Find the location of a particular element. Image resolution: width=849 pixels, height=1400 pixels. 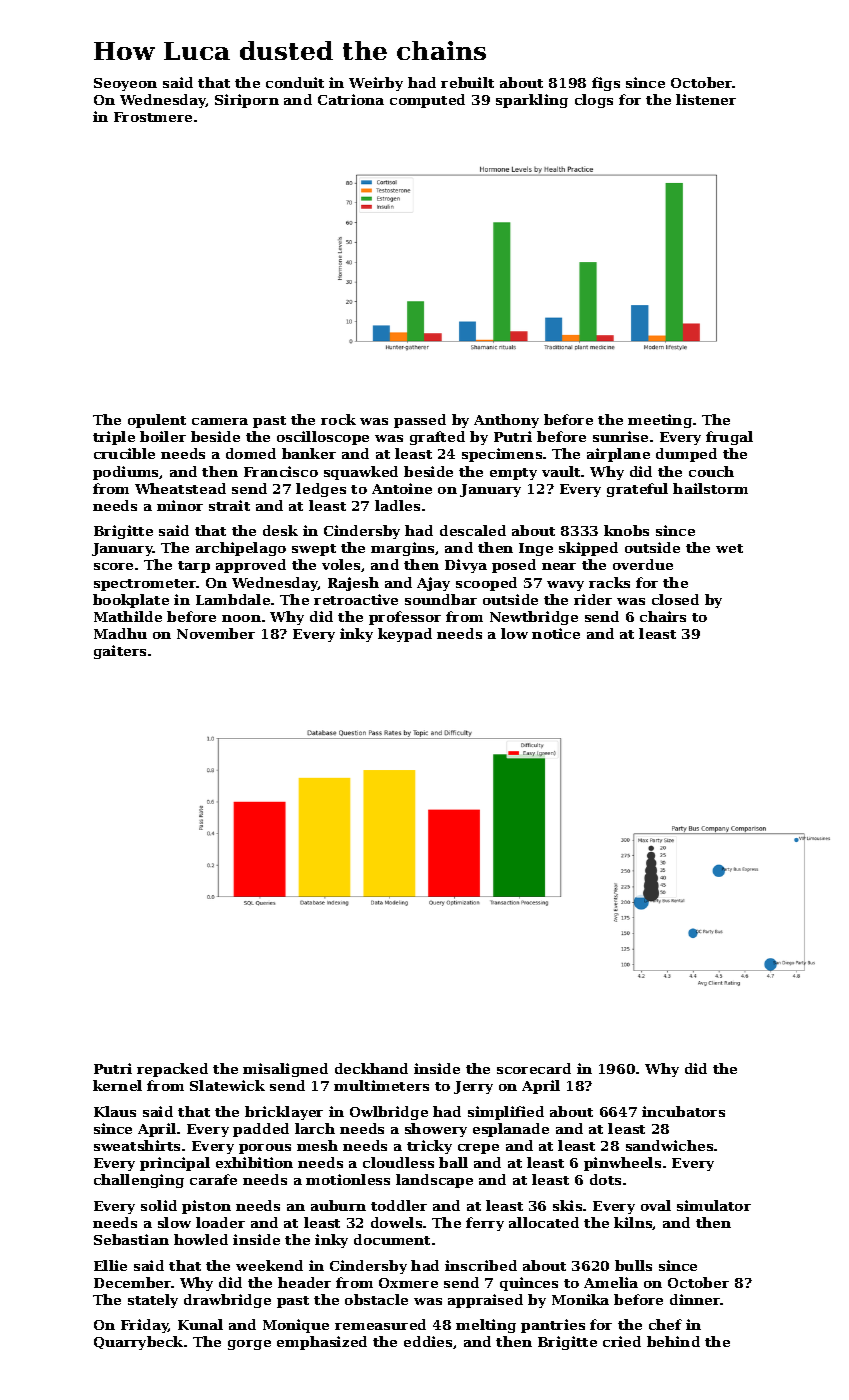

Weirby is located at coordinates (376, 84).
